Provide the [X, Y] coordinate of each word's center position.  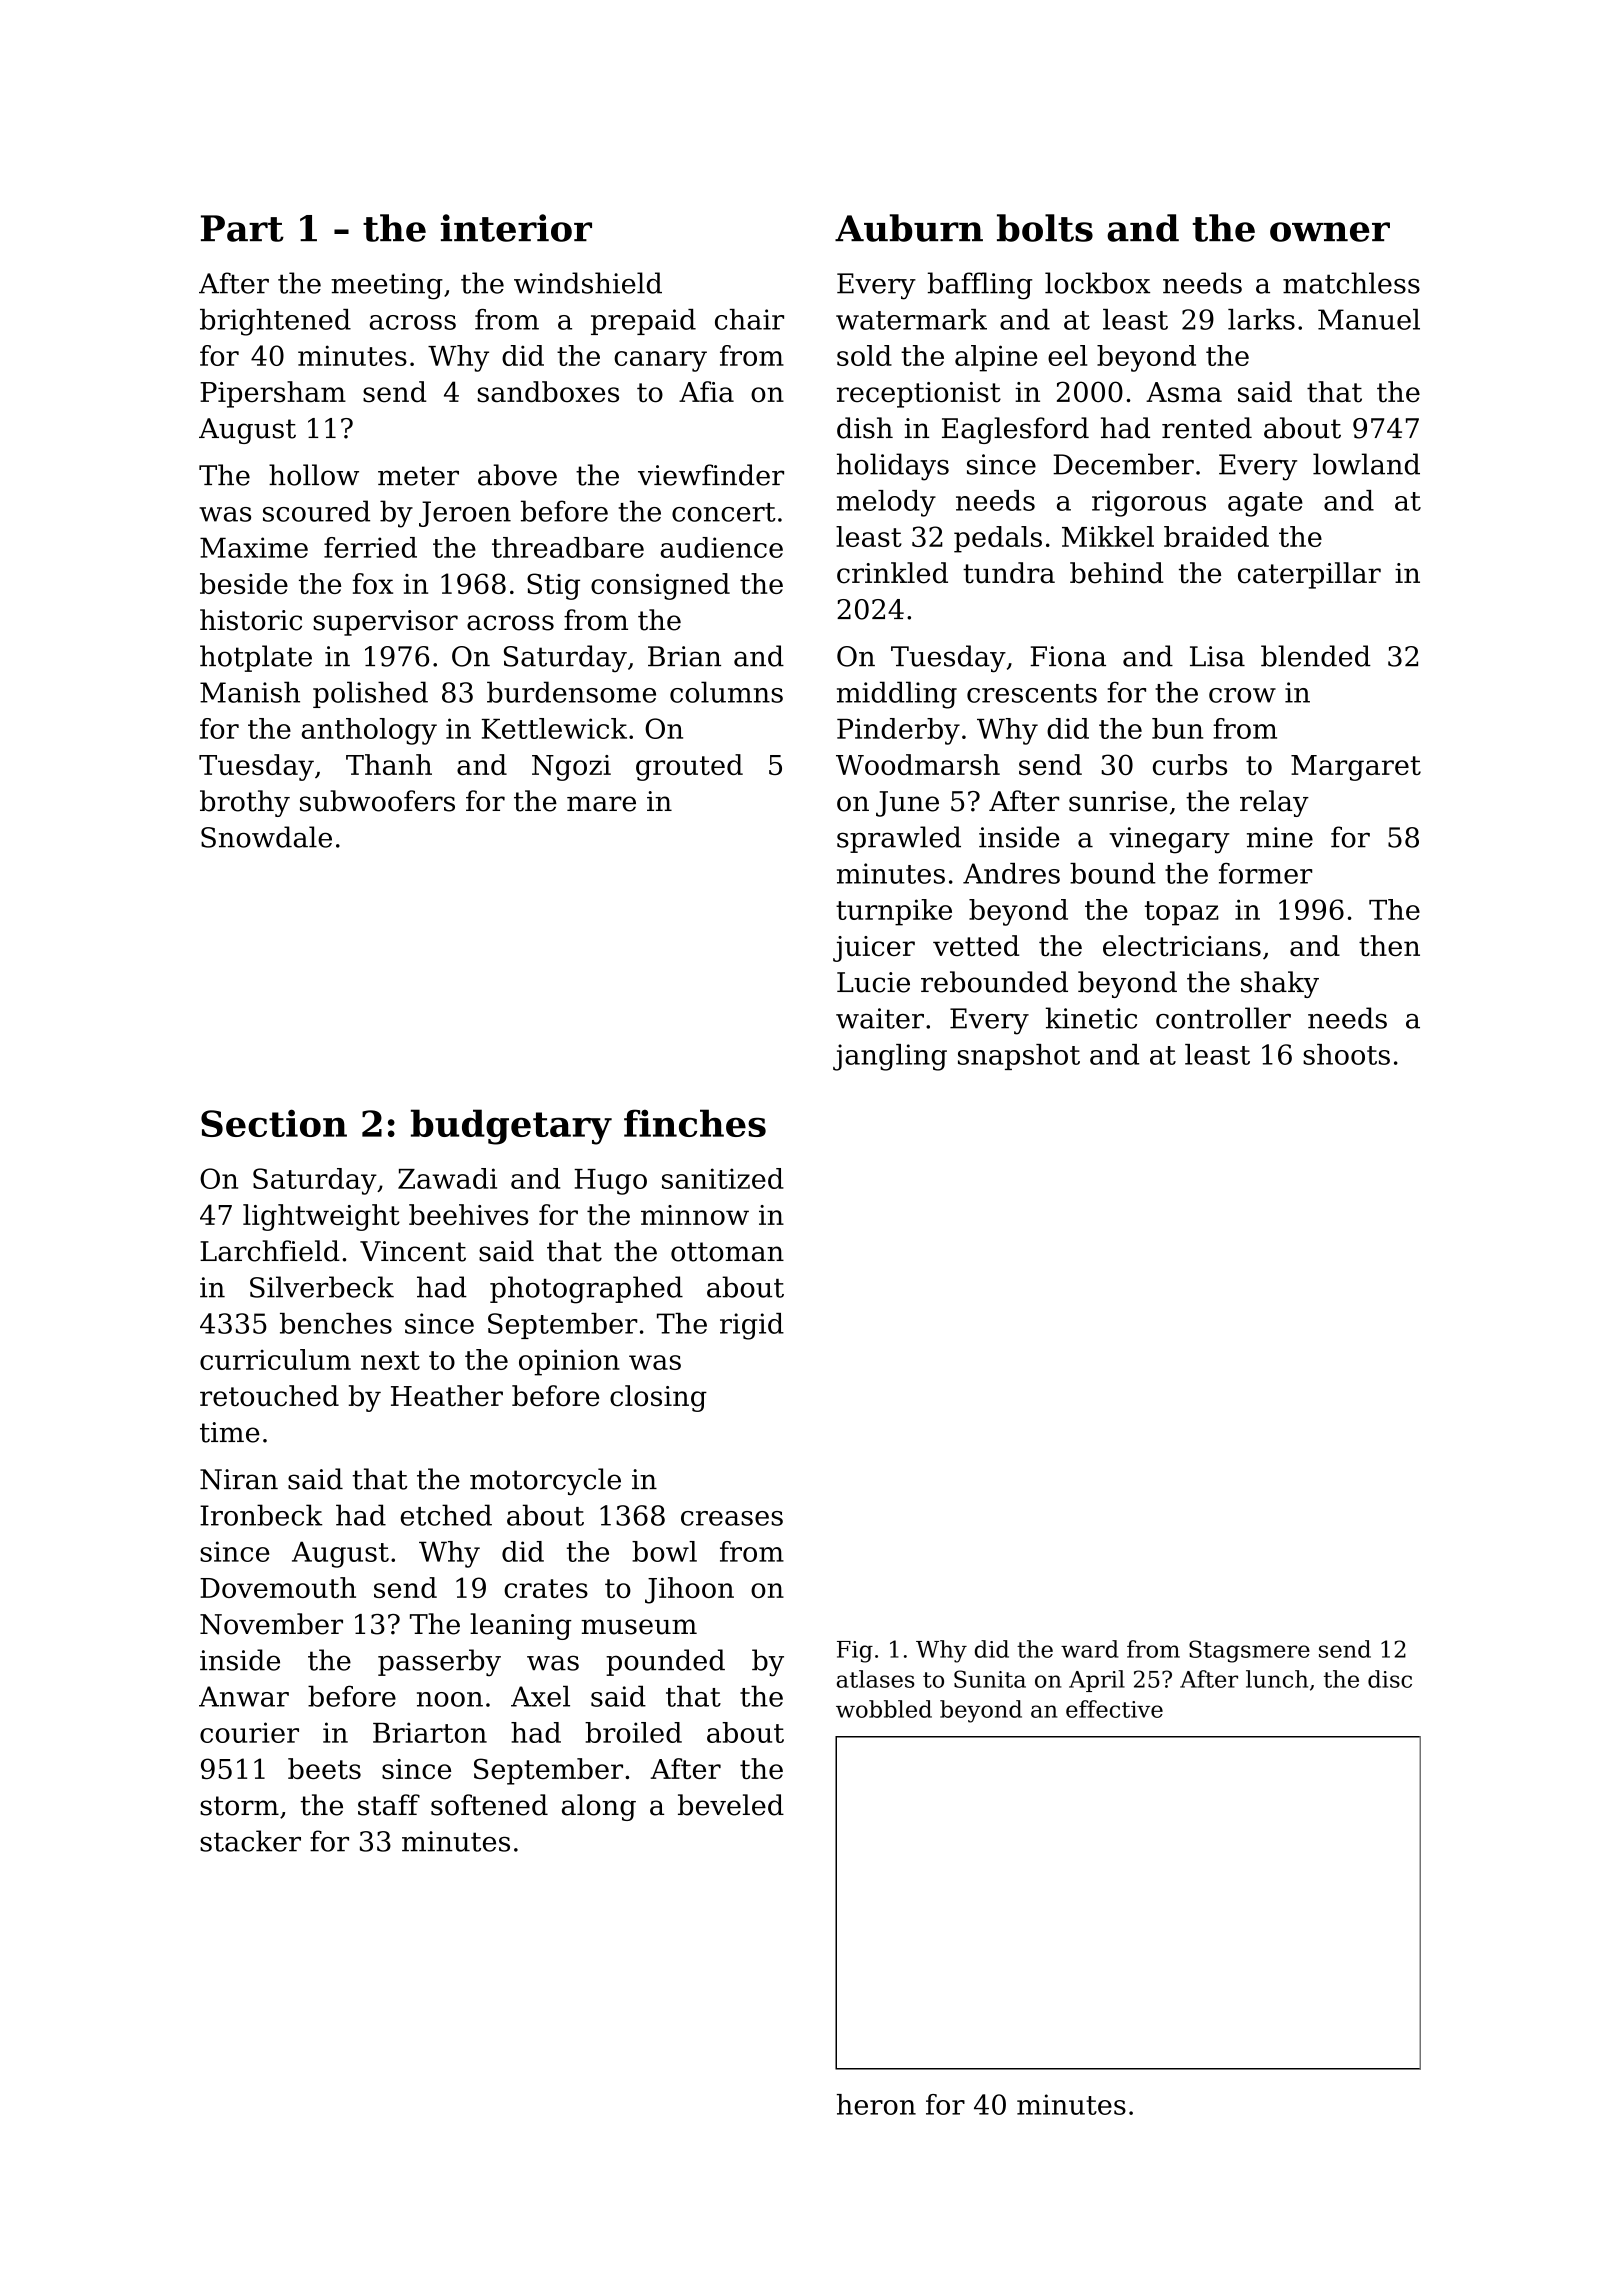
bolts [1045, 228]
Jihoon [689, 1590]
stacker [250, 1841]
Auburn [909, 228]
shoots [1346, 1054]
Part [242, 228]
